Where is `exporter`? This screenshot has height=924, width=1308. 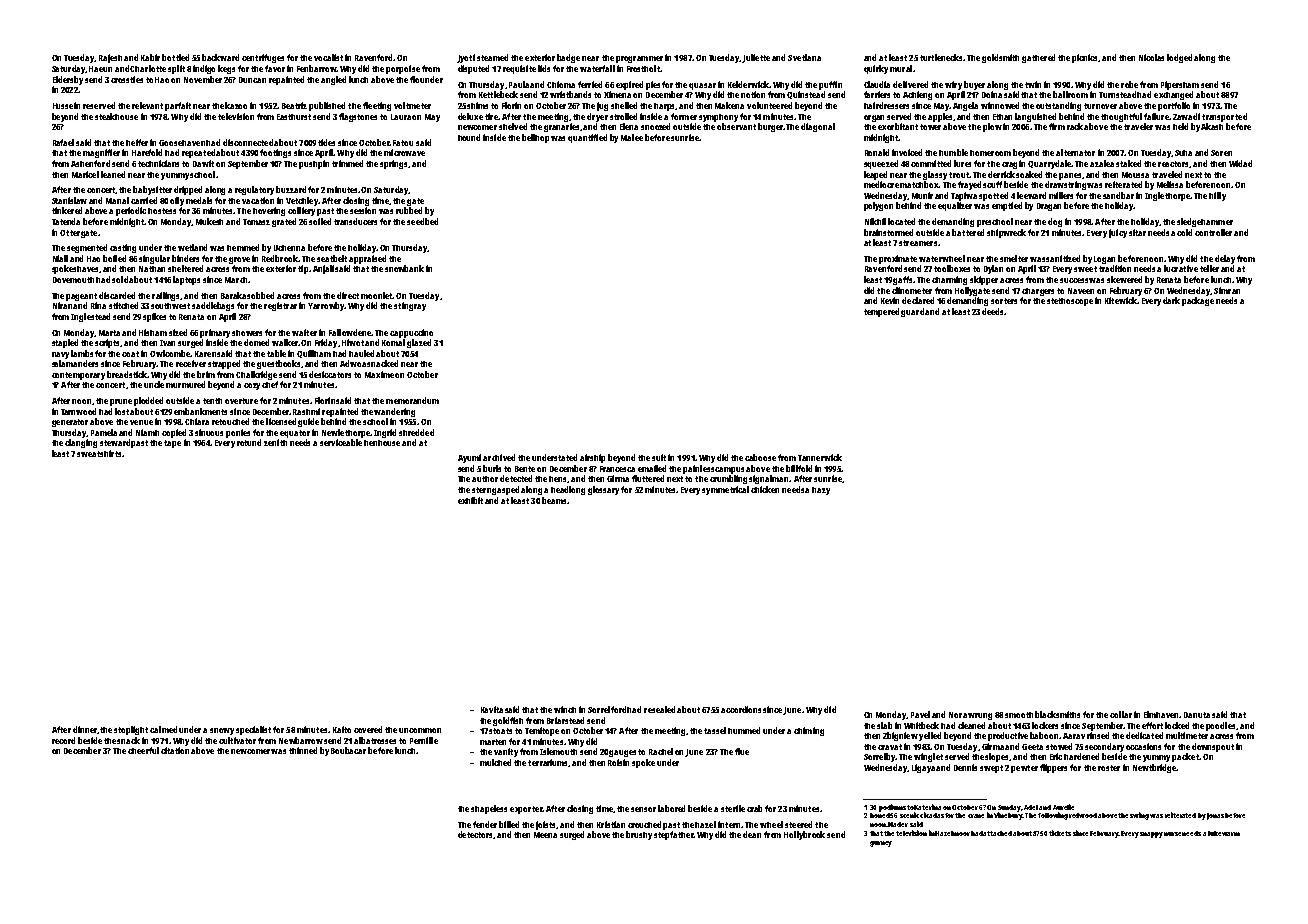 exporter is located at coordinates (526, 810).
